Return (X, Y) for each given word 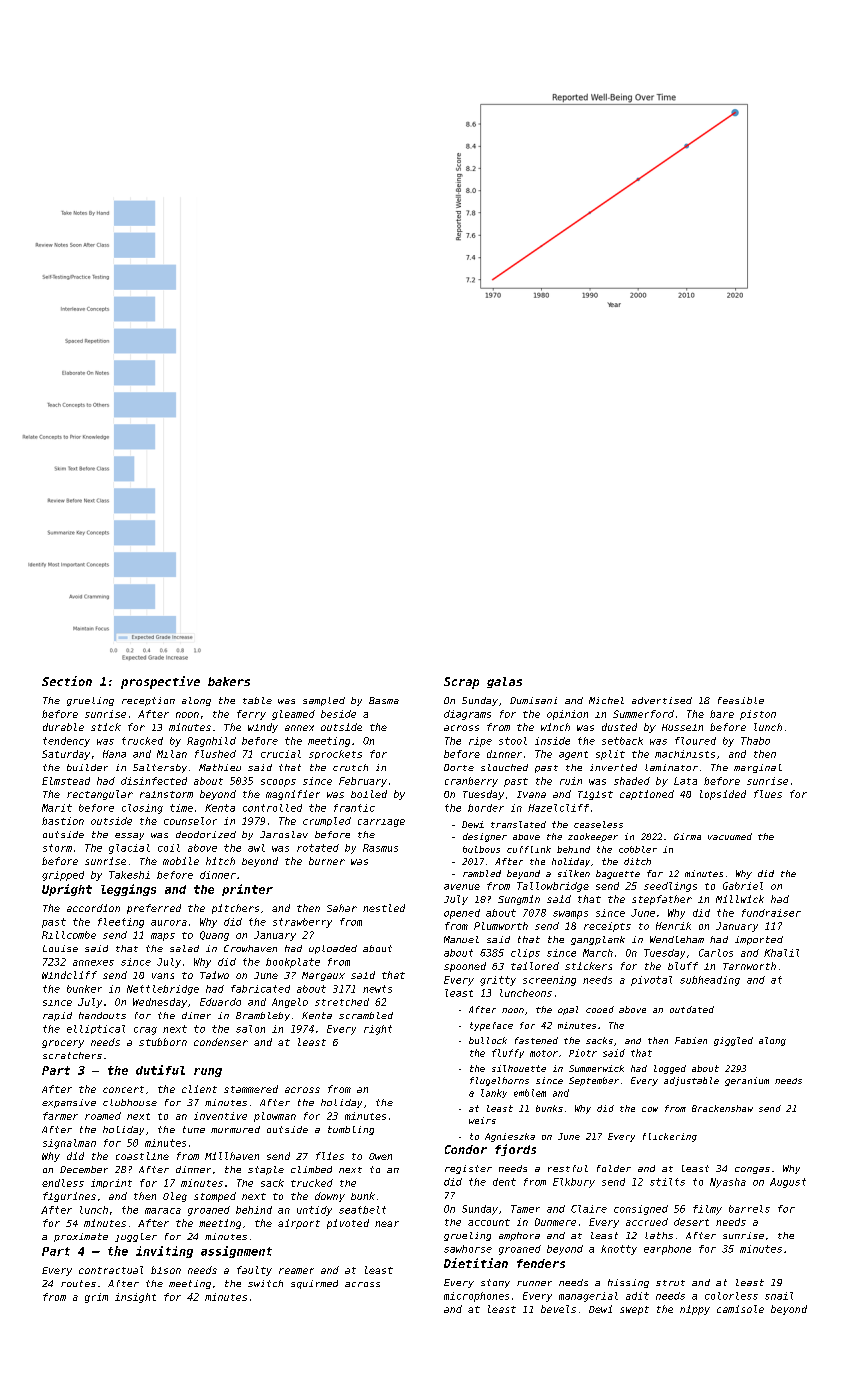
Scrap (461, 683)
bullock (488, 1040)
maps (163, 937)
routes (78, 1283)
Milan (172, 754)
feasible (741, 700)
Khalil (781, 953)
